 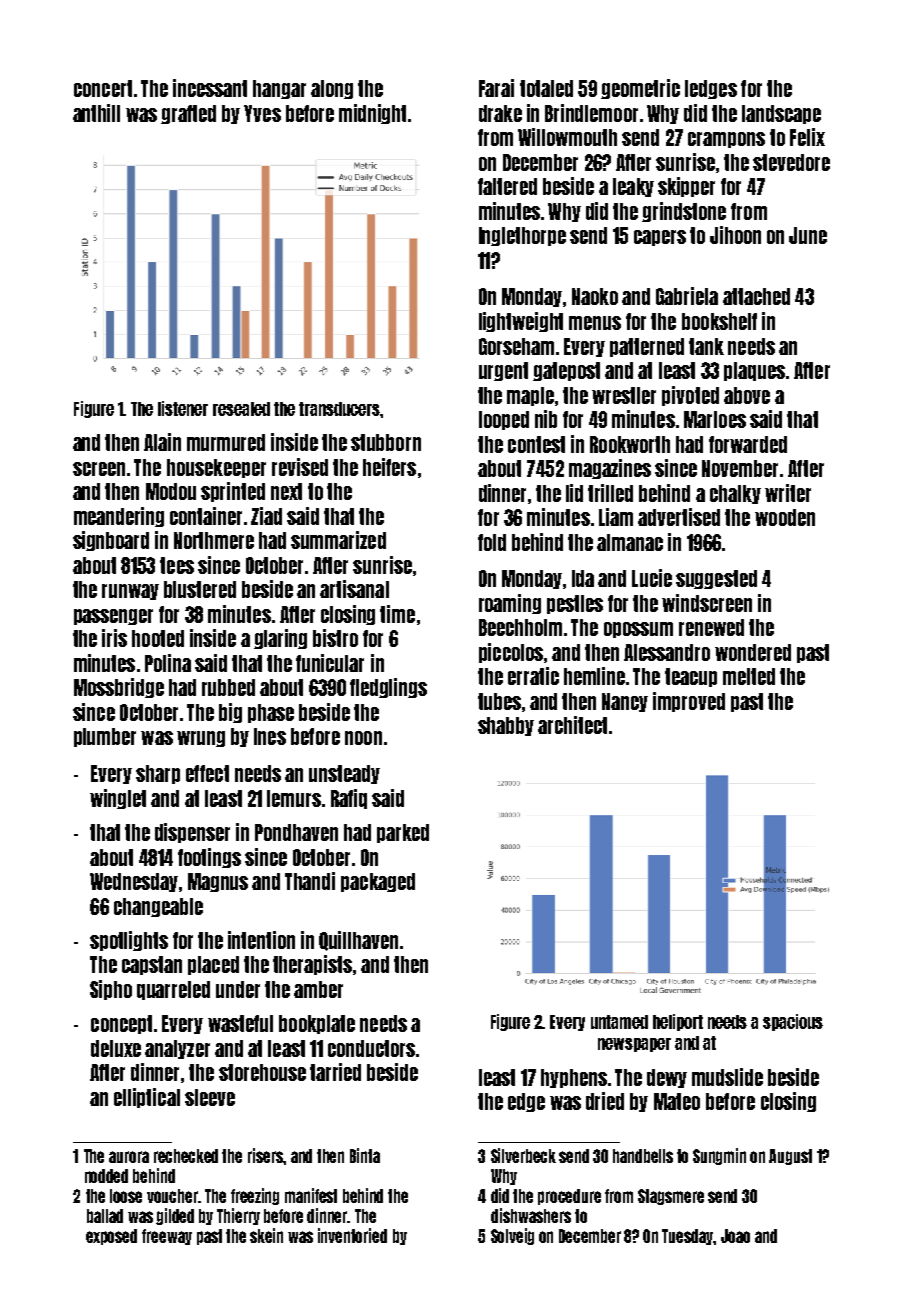 I want to click on blustered, so click(x=200, y=589).
